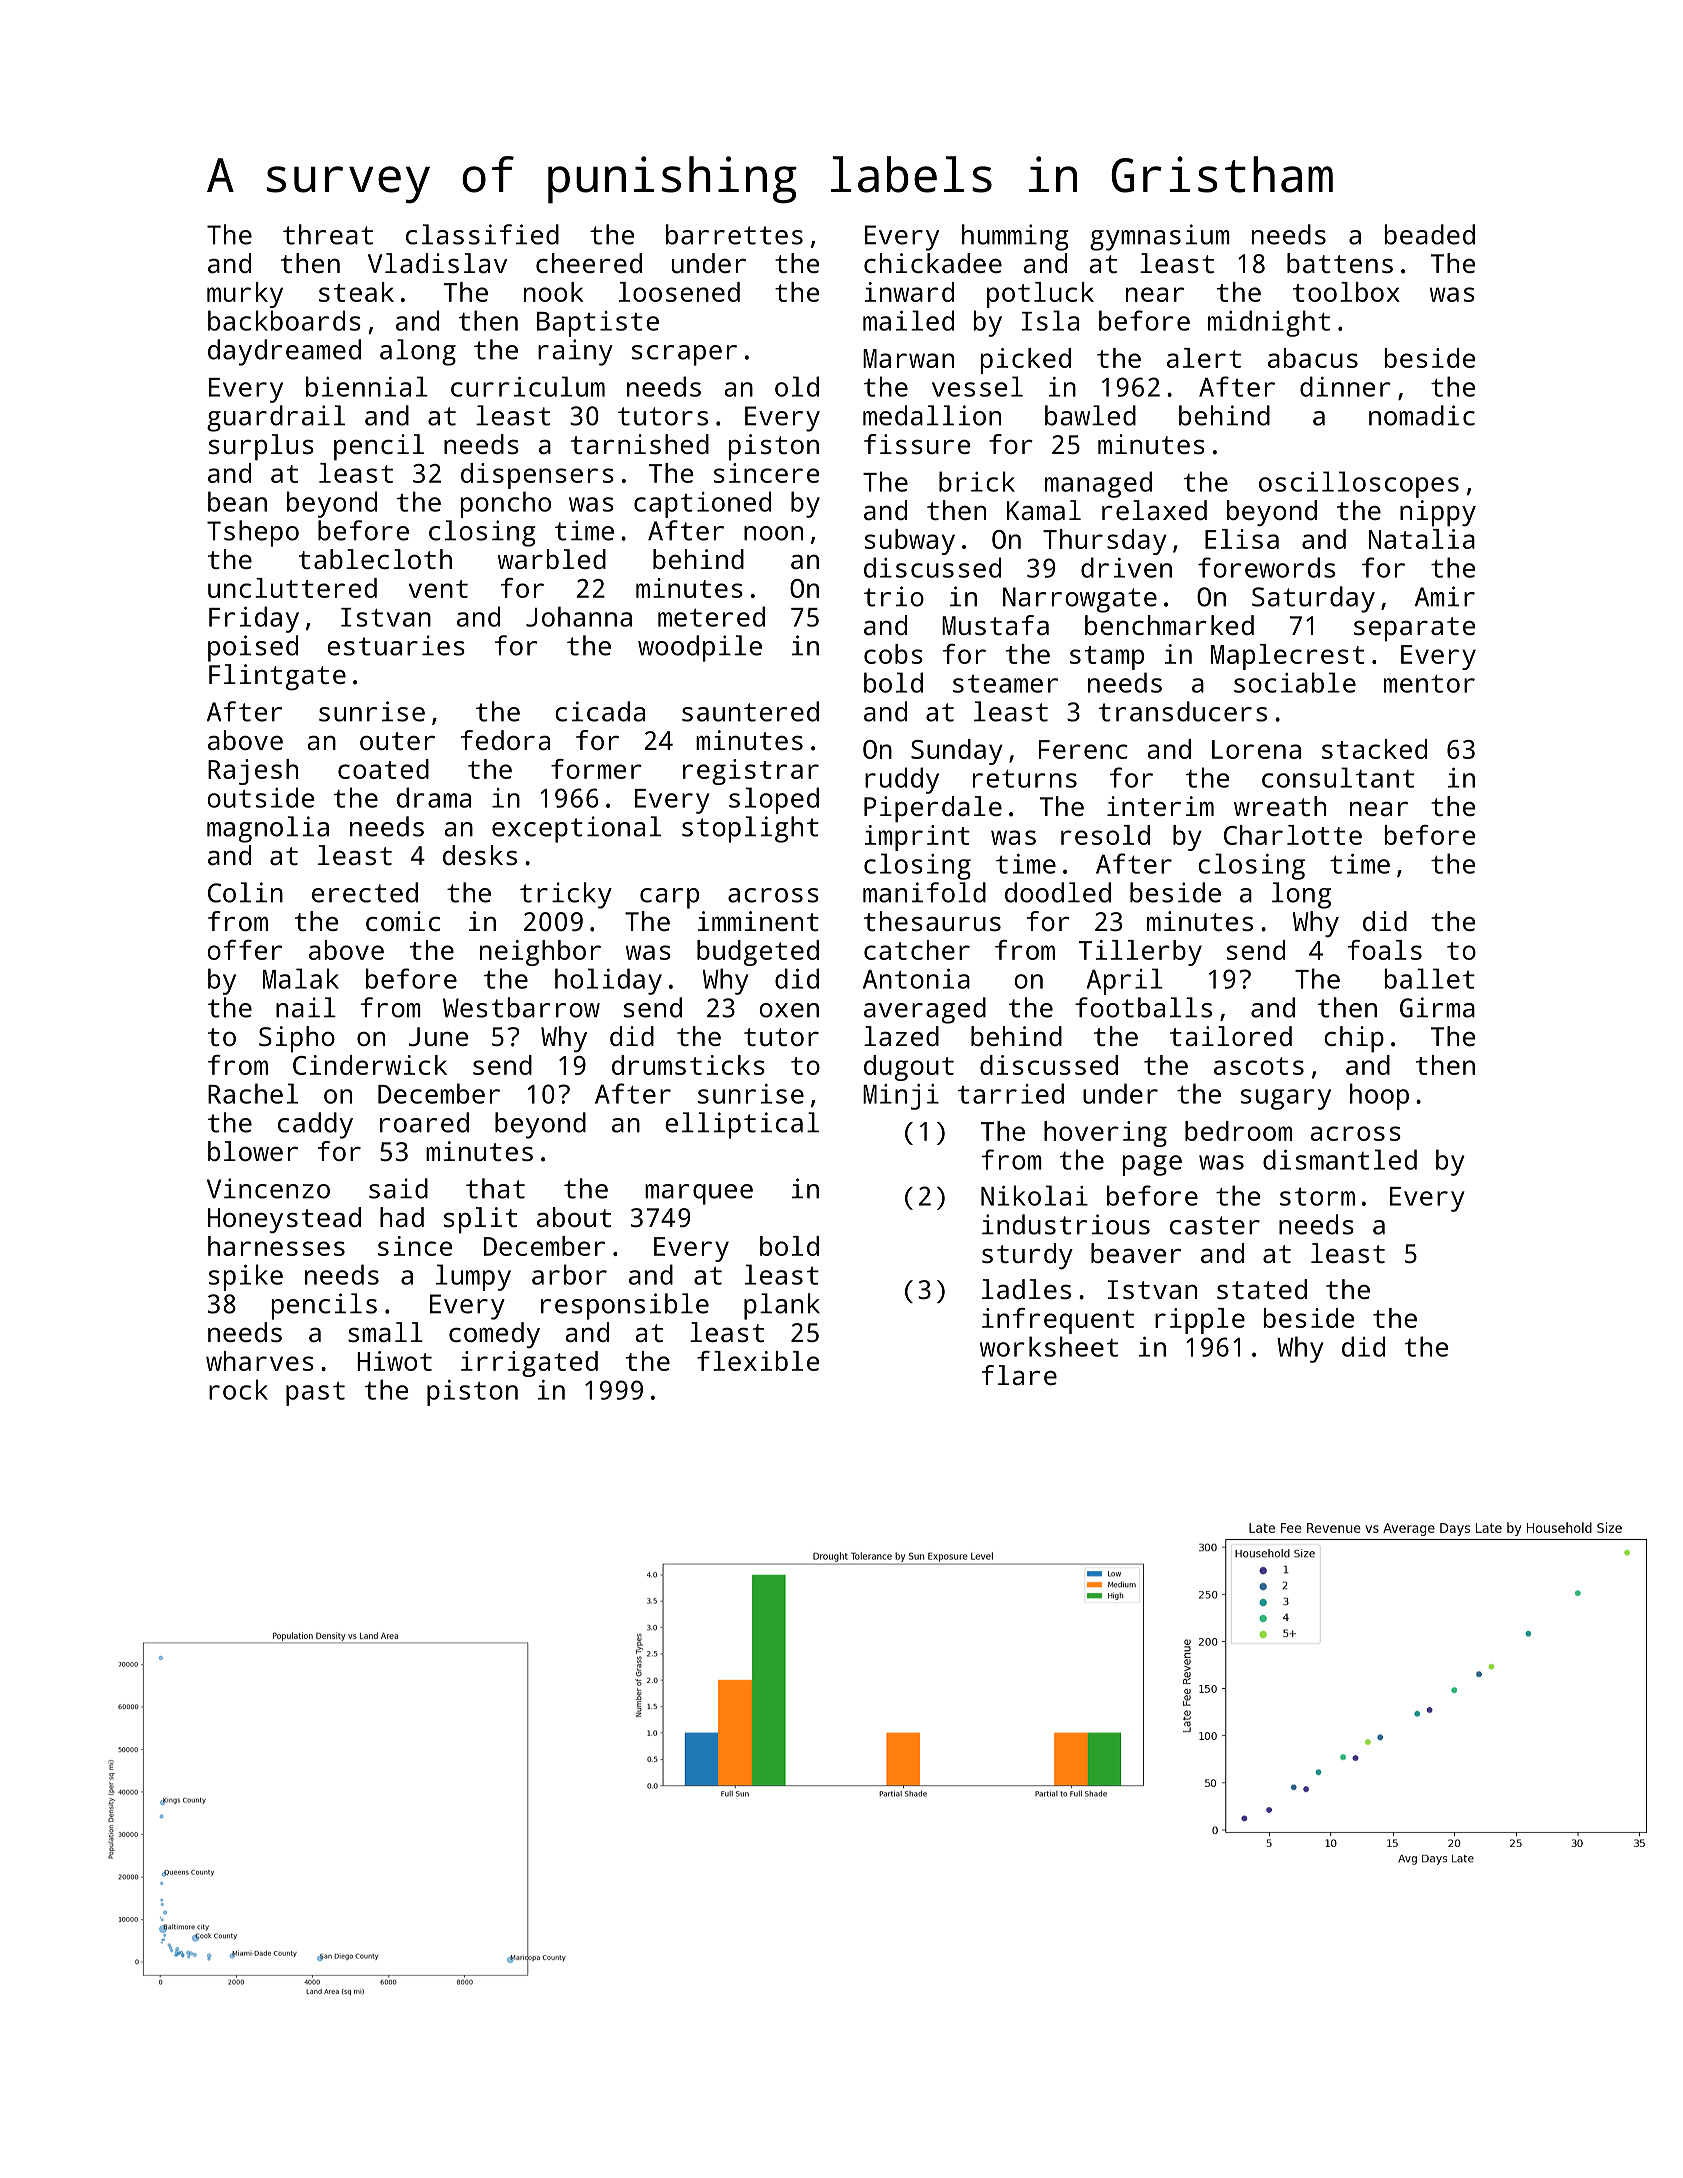  What do you see at coordinates (506, 504) in the screenshot?
I see `poncho` at bounding box center [506, 504].
